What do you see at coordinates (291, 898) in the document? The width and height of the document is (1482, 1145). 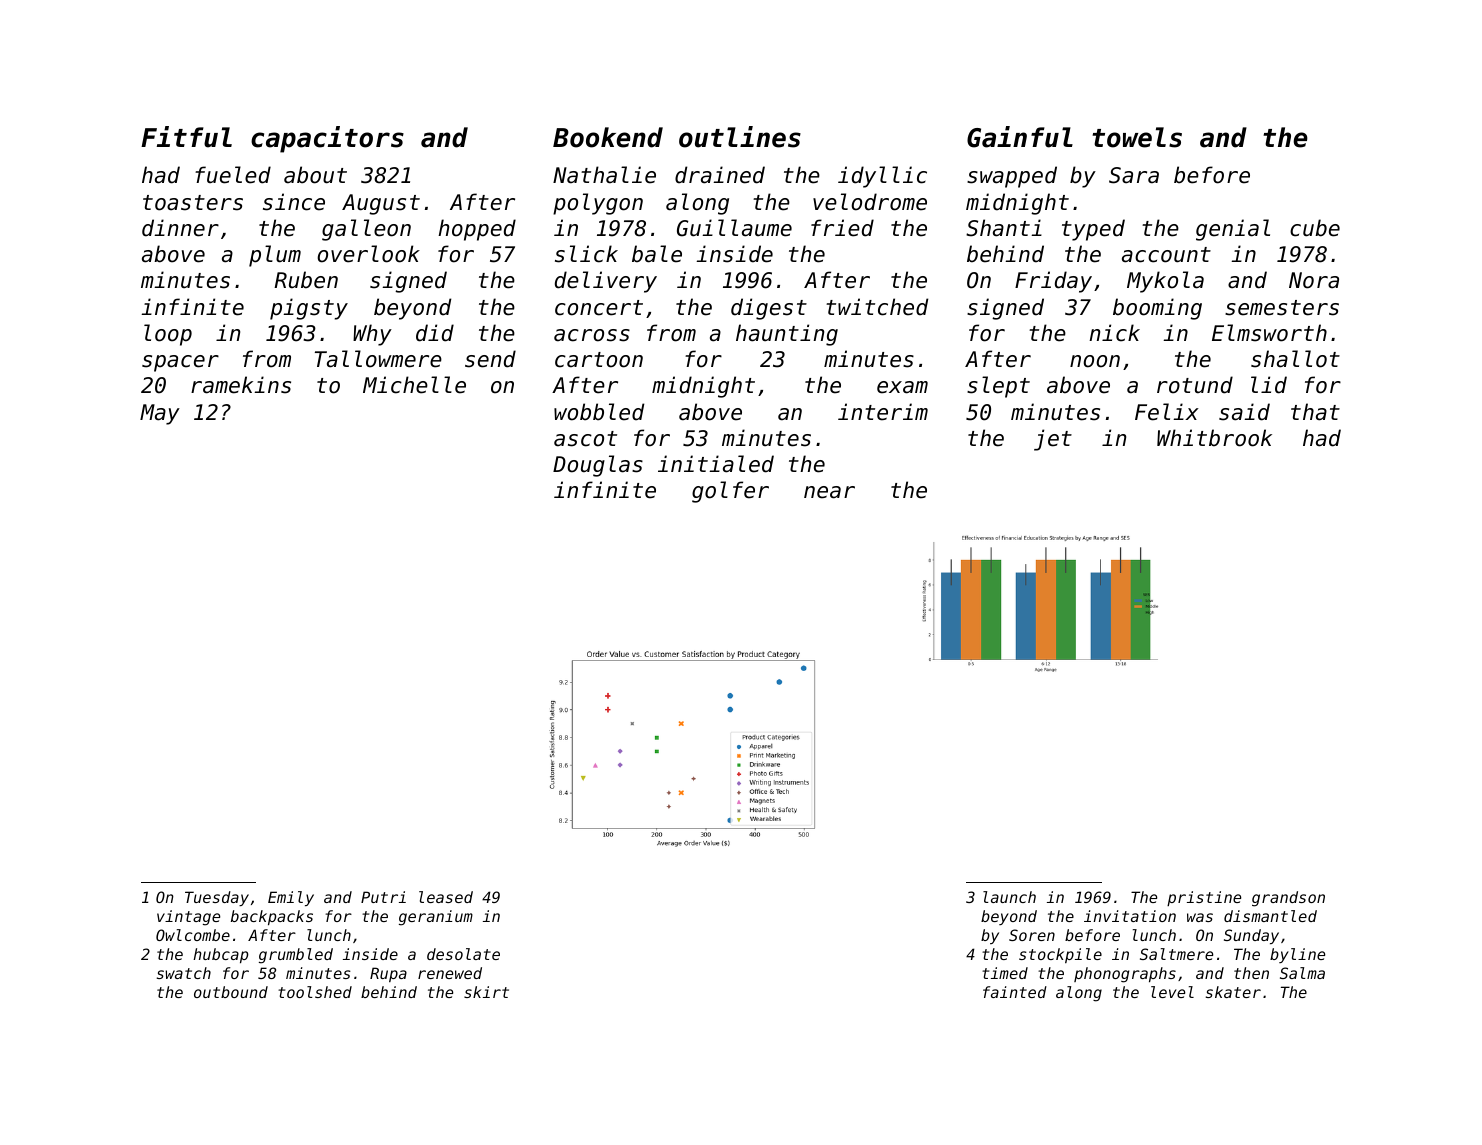 I see `Emily` at bounding box center [291, 898].
